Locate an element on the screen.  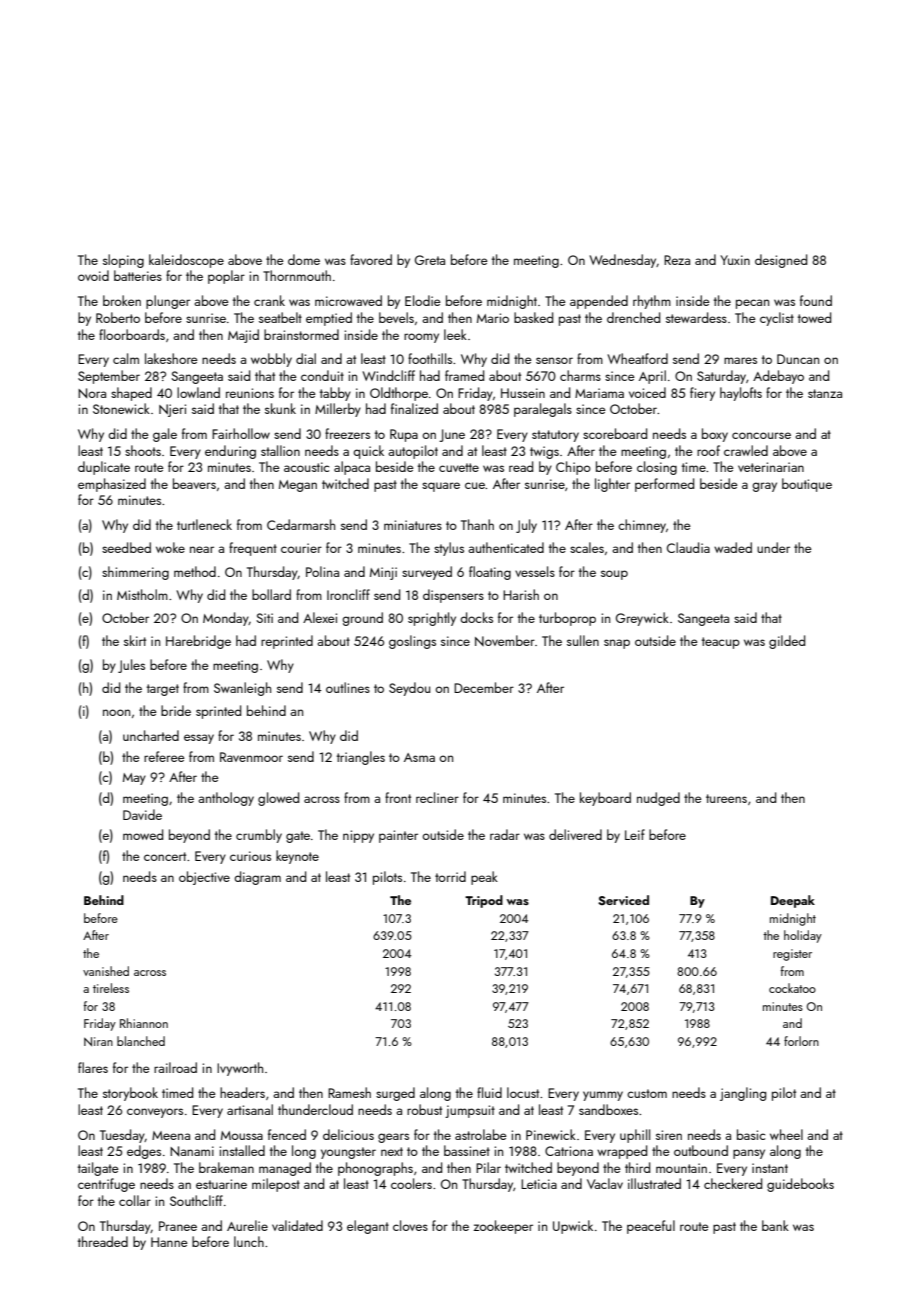
triangles is located at coordinates (361, 758).
